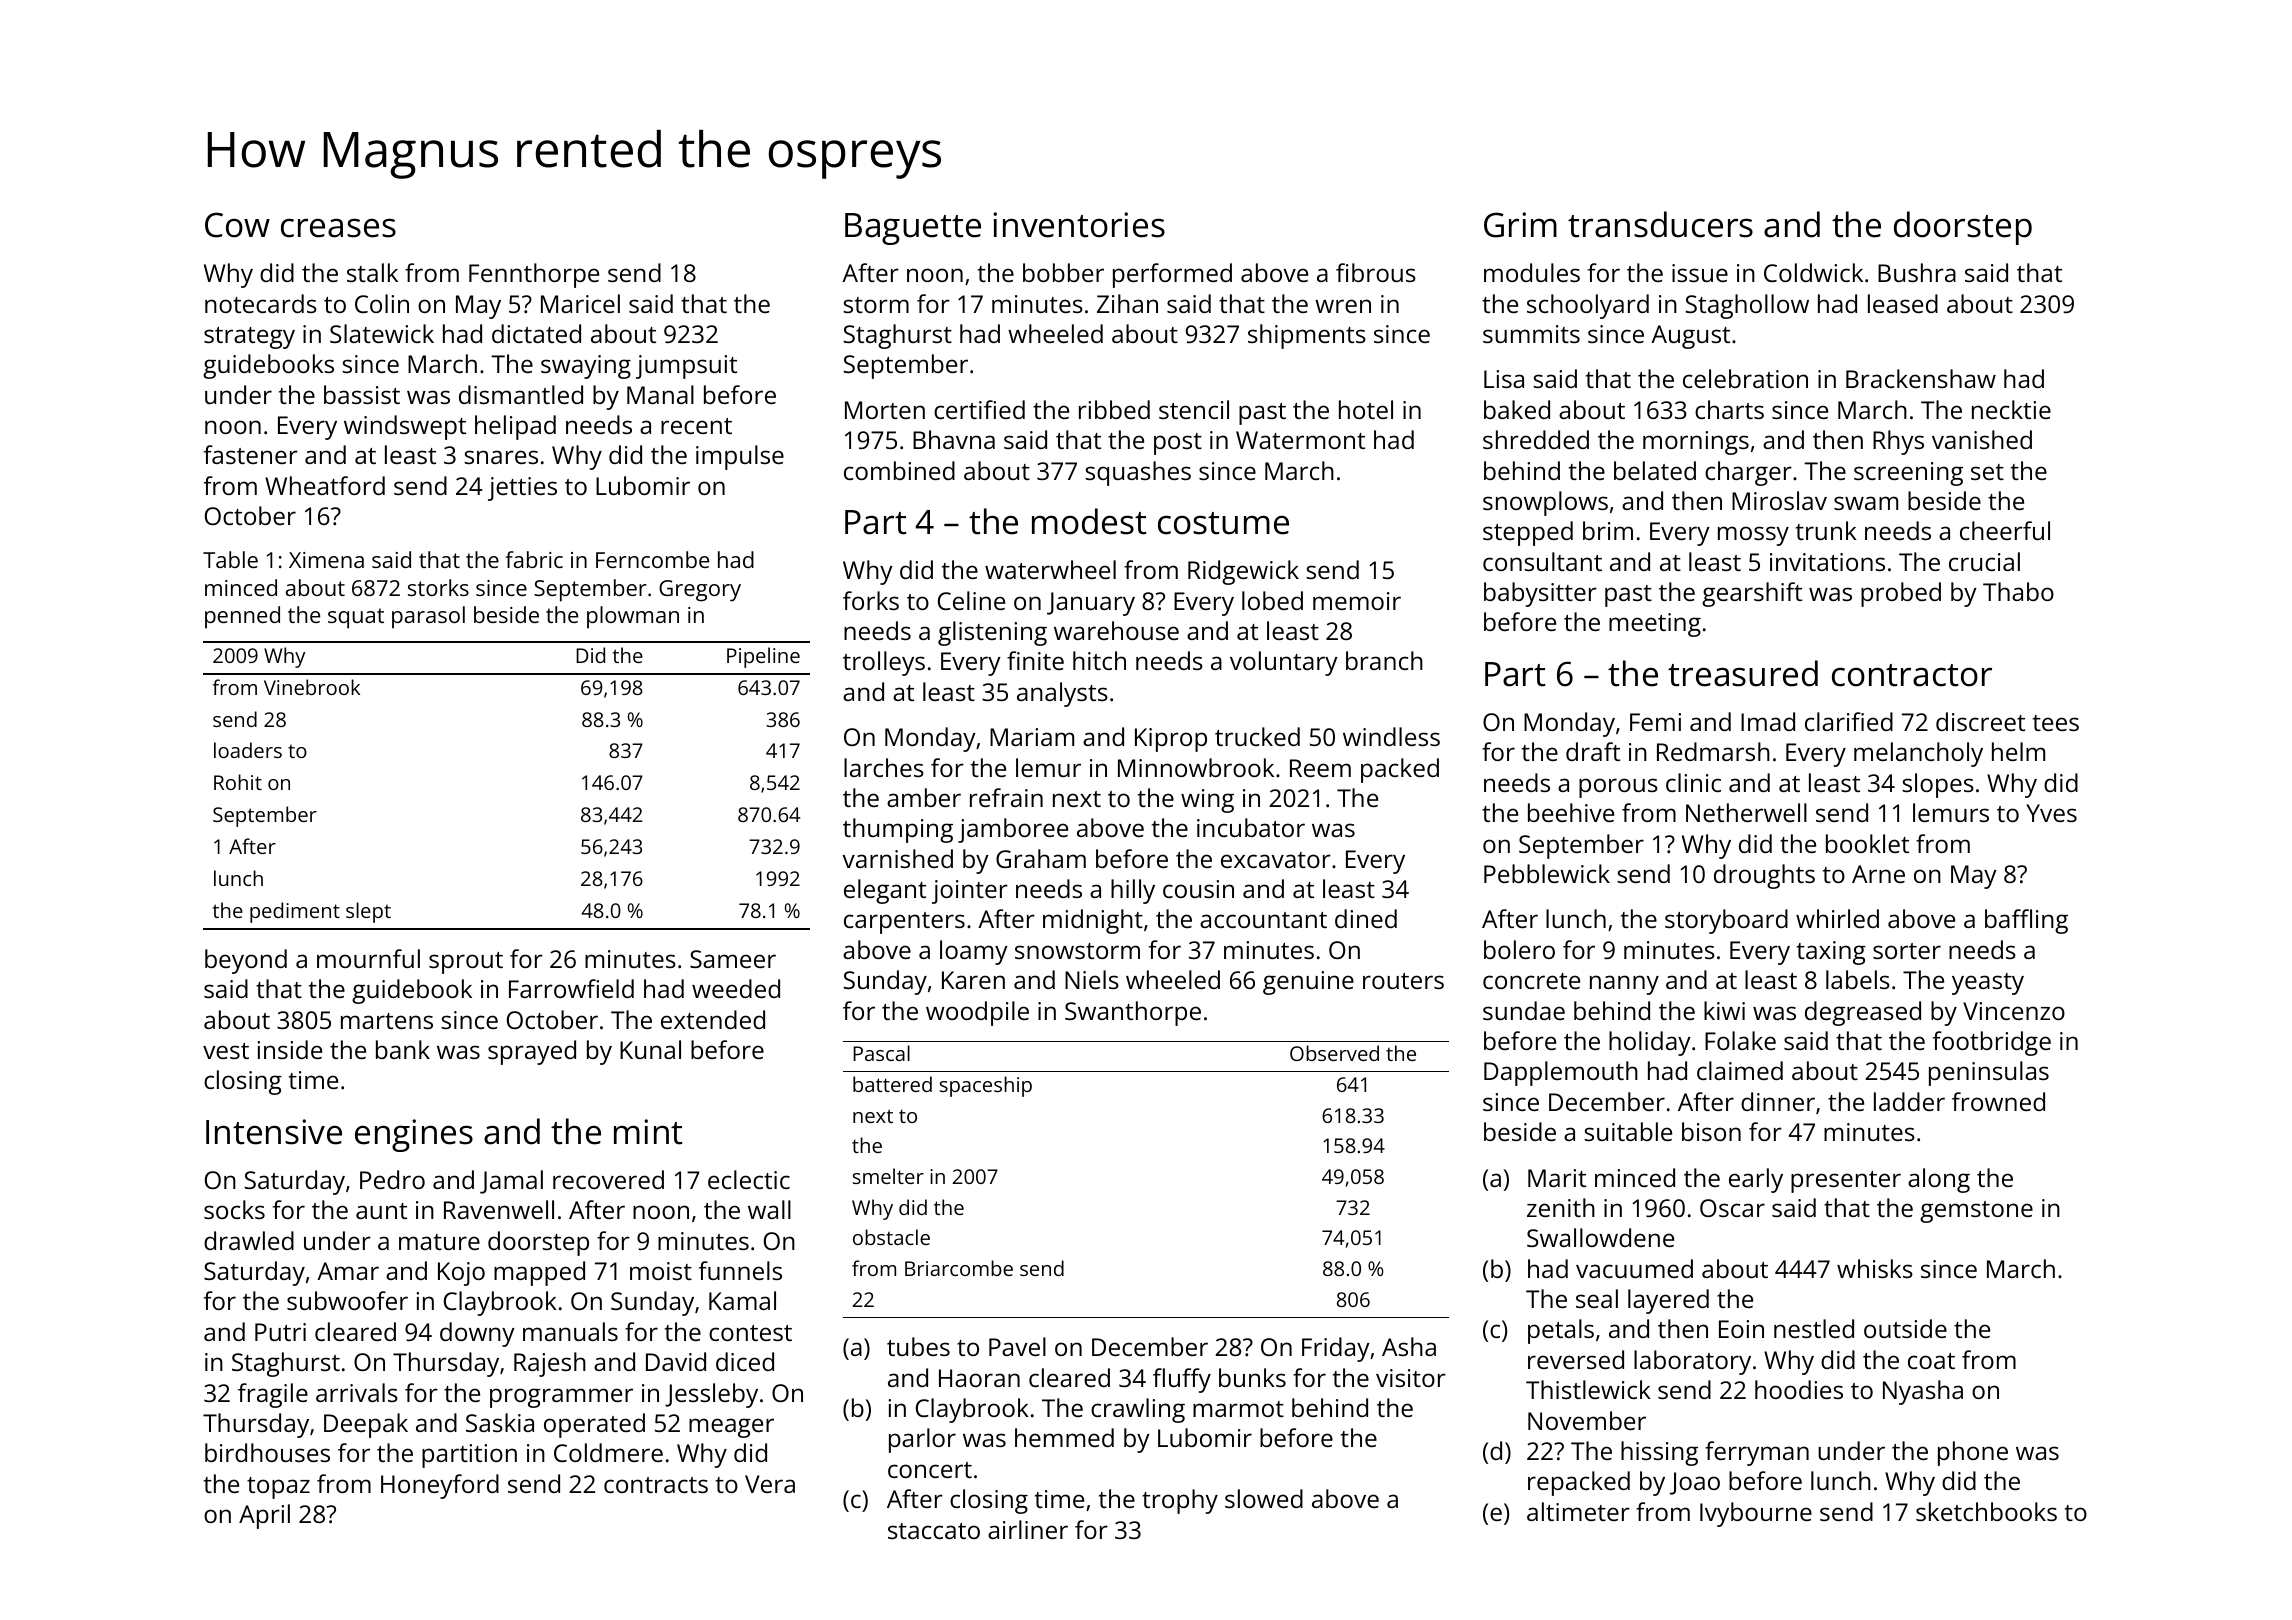 The image size is (2292, 1620). Describe the element at coordinates (1756, 1514) in the screenshot. I see `Ivybourne` at that location.
